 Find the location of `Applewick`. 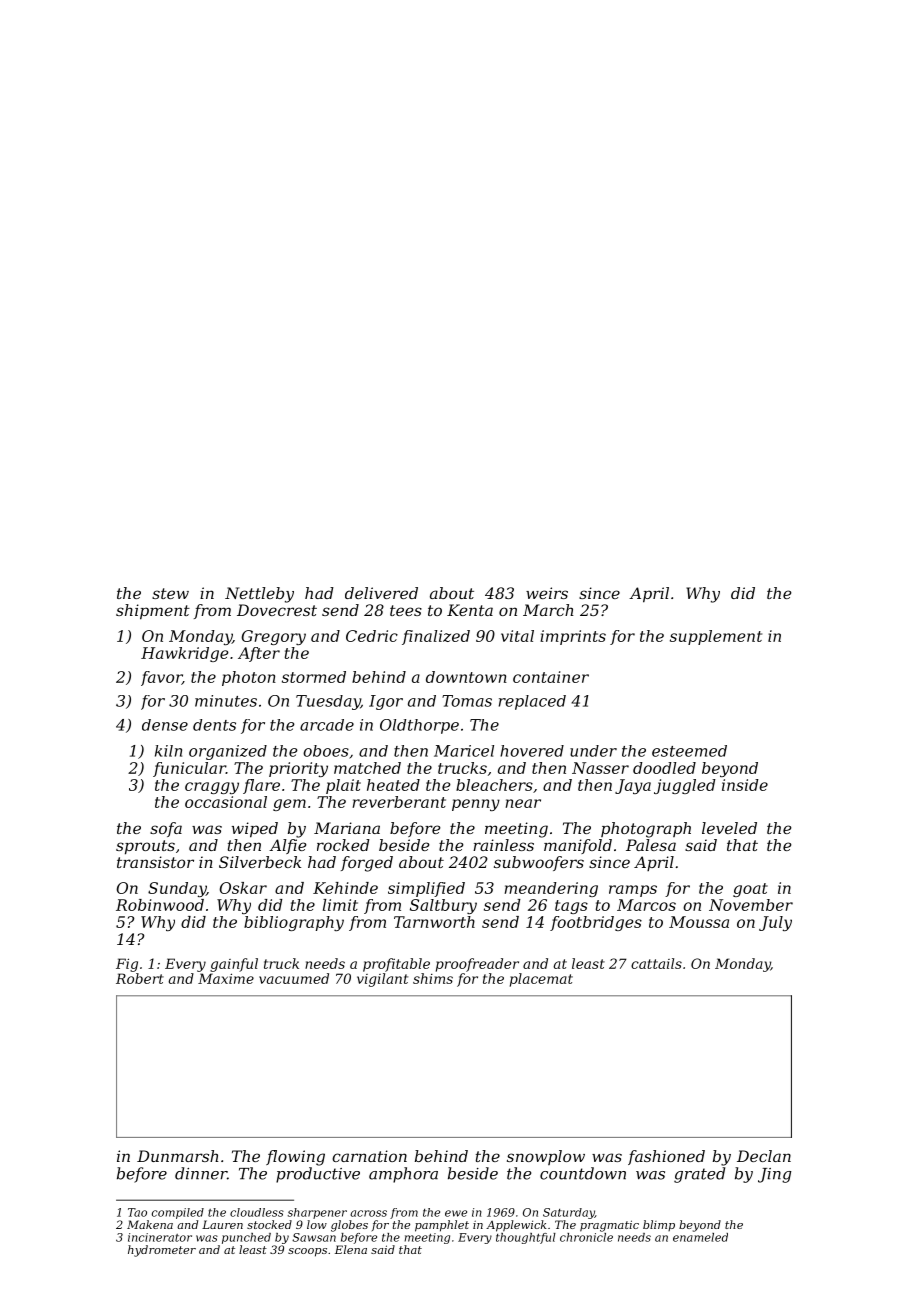

Applewick is located at coordinates (516, 1226).
